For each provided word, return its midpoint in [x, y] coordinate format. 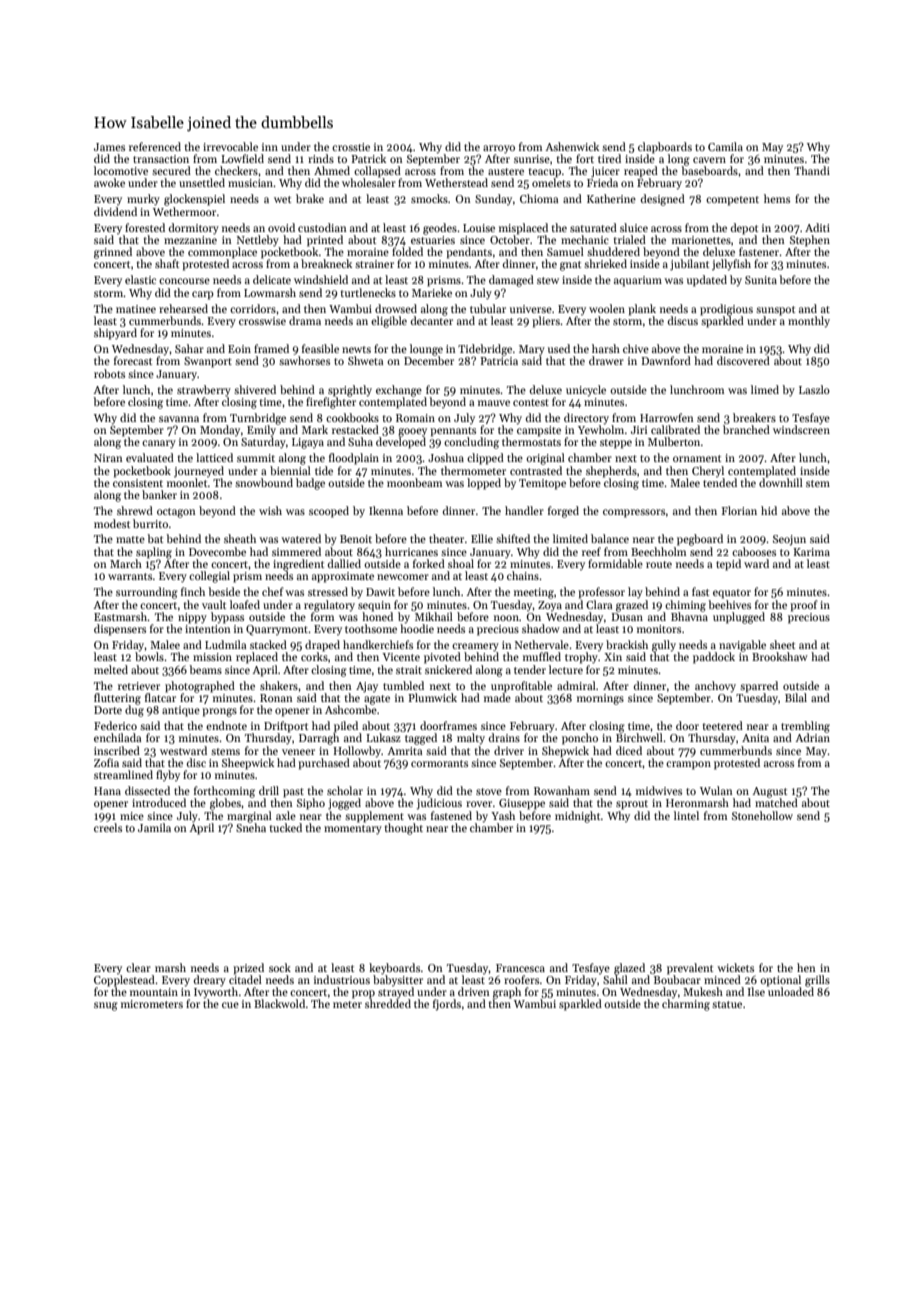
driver [509, 750]
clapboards [665, 148]
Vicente [401, 657]
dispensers [120, 630]
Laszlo [814, 389]
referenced [155, 146]
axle [286, 815]
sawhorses [304, 360]
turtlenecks [368, 292]
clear [138, 967]
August [769, 792]
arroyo [499, 149]
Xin [613, 657]
